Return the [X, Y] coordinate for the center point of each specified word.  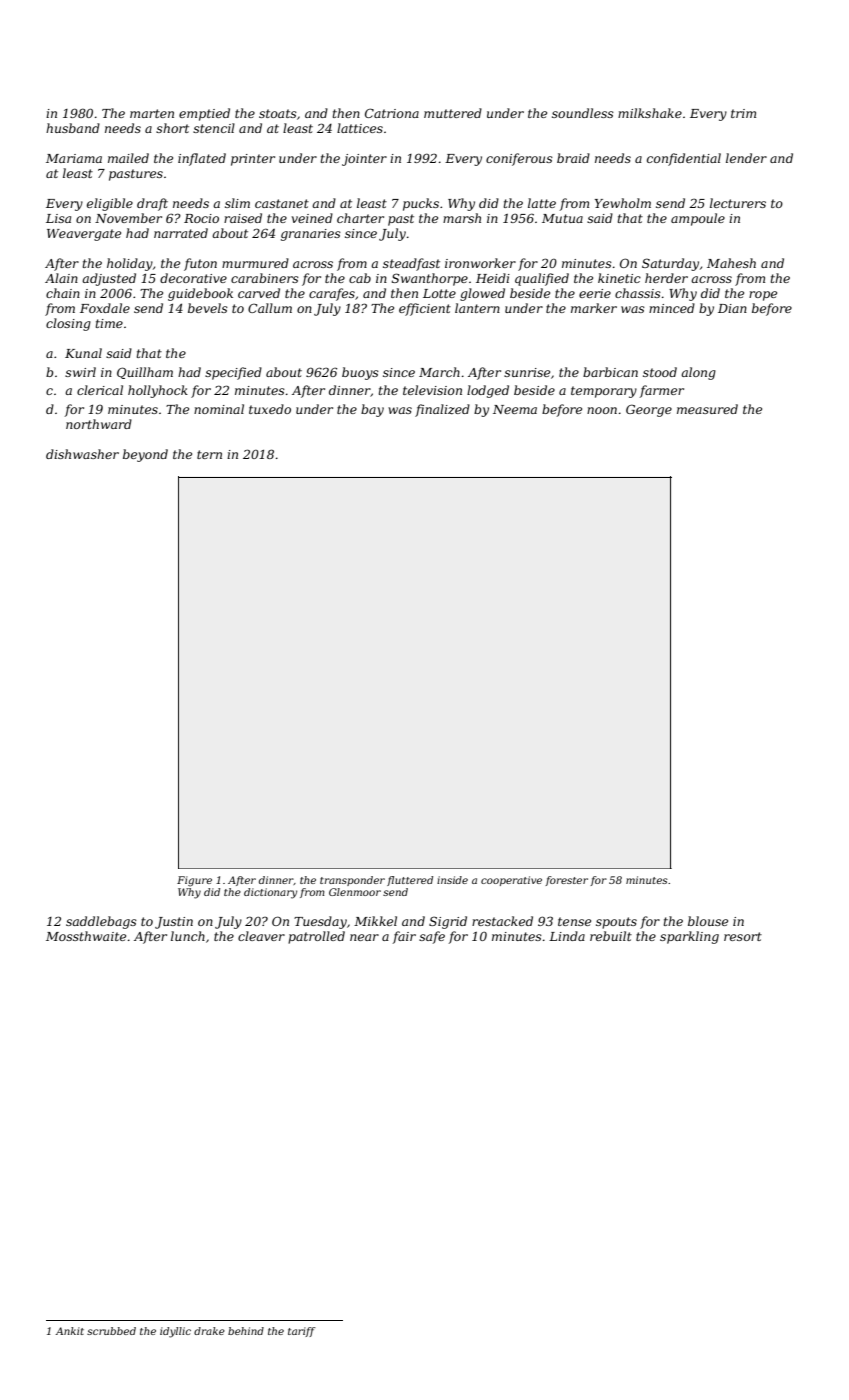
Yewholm [623, 203]
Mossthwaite [86, 936]
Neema [515, 409]
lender [746, 158]
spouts [616, 923]
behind [246, 1331]
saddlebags [101, 922]
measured [707, 409]
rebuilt [611, 936]
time [109, 323]
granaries [311, 235]
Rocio [201, 218]
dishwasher [82, 454]
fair [404, 937]
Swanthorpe [430, 279]
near [364, 937]
